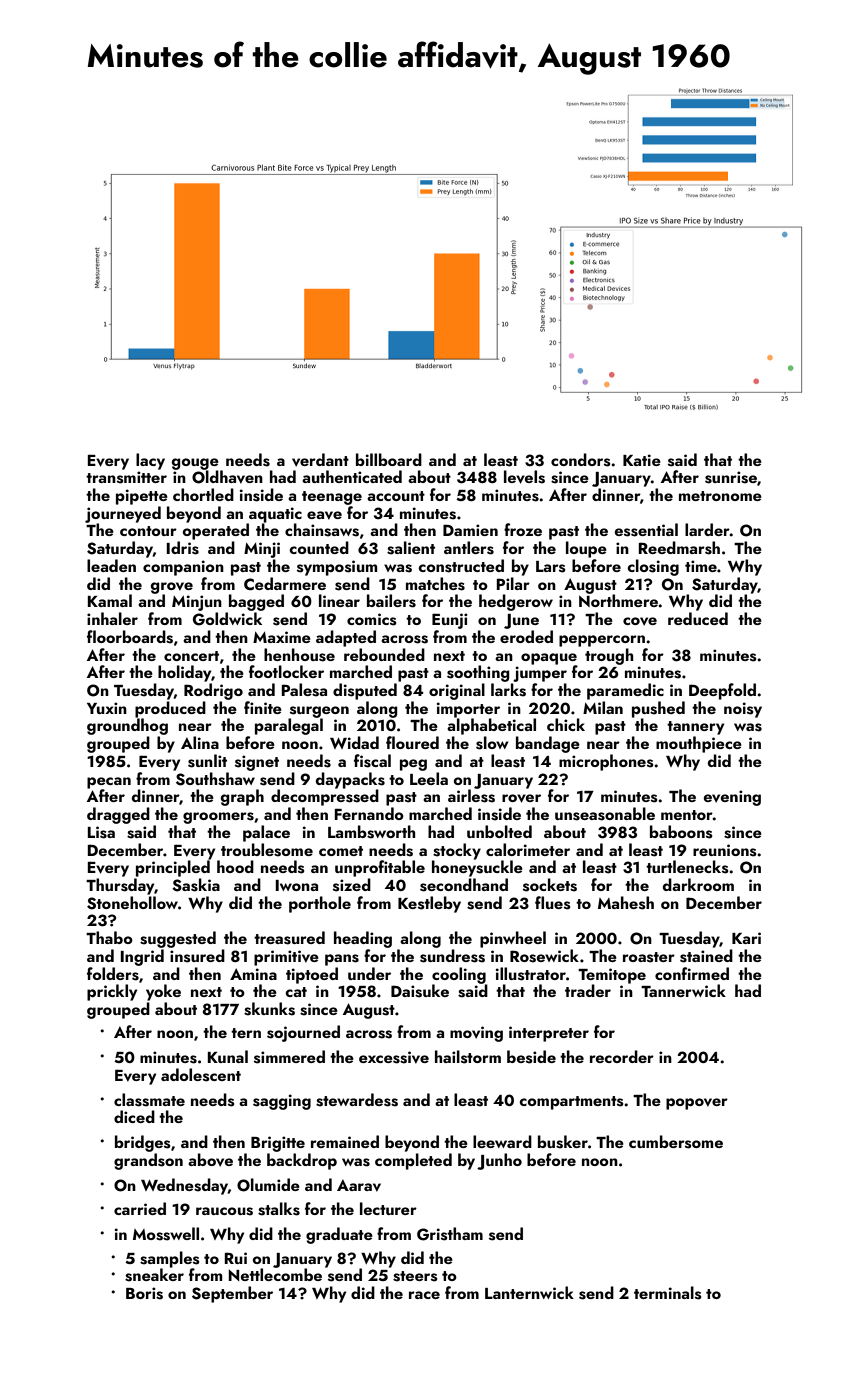  Describe the element at coordinates (605, 814) in the document. I see `unseasonable` at that location.
